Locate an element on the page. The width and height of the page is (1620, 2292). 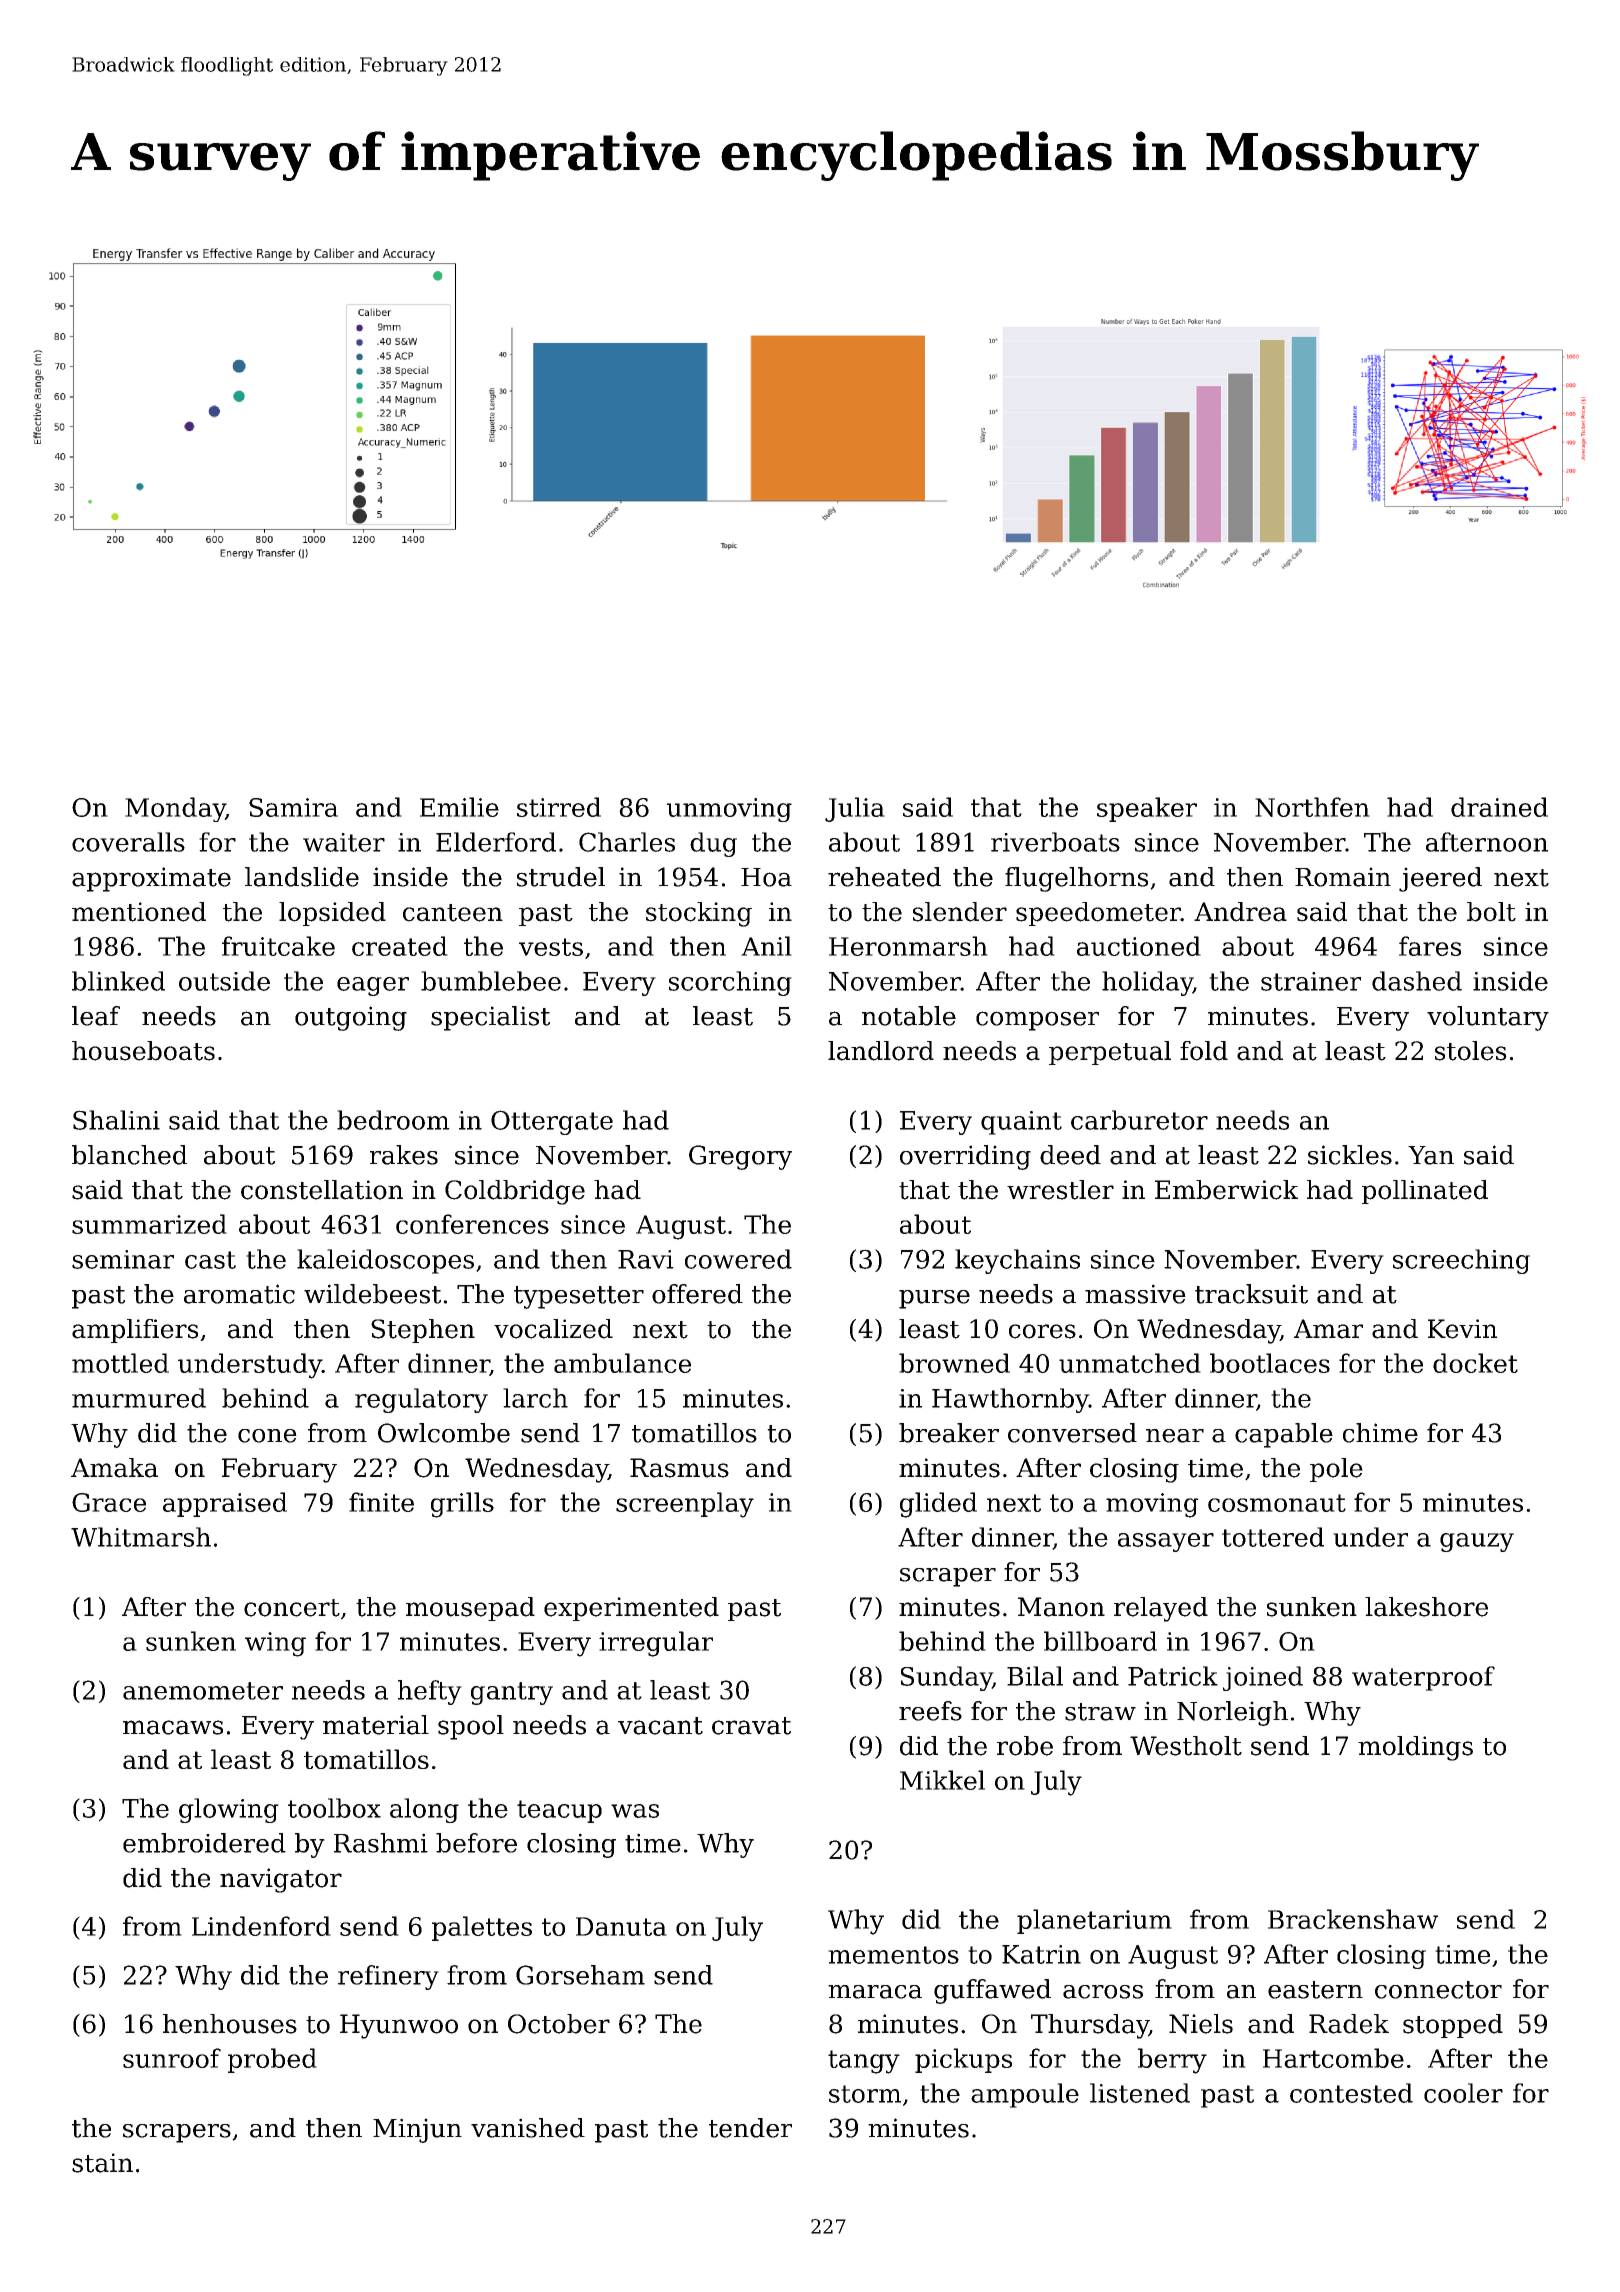
refinery is located at coordinates (388, 1977).
